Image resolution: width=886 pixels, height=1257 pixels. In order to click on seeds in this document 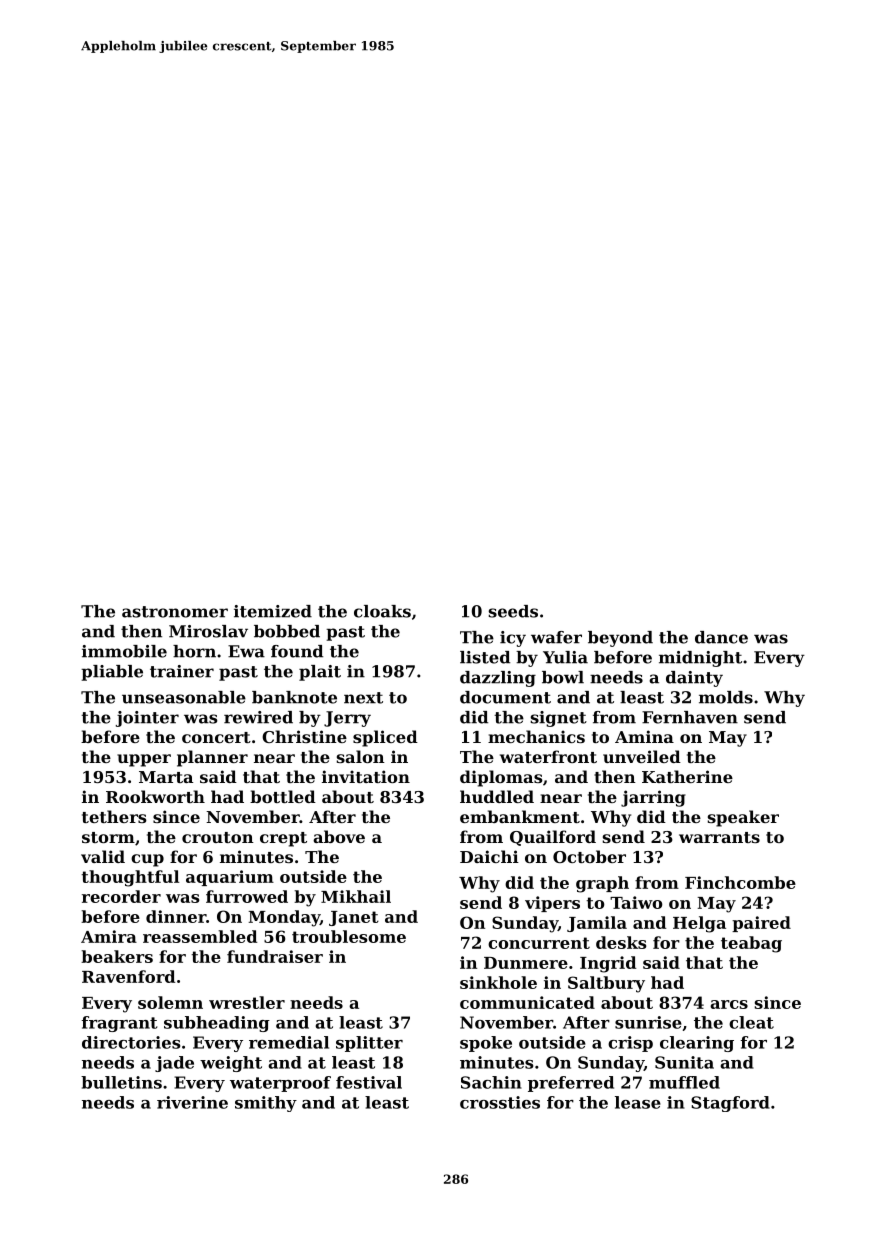, I will do `click(513, 611)`.
